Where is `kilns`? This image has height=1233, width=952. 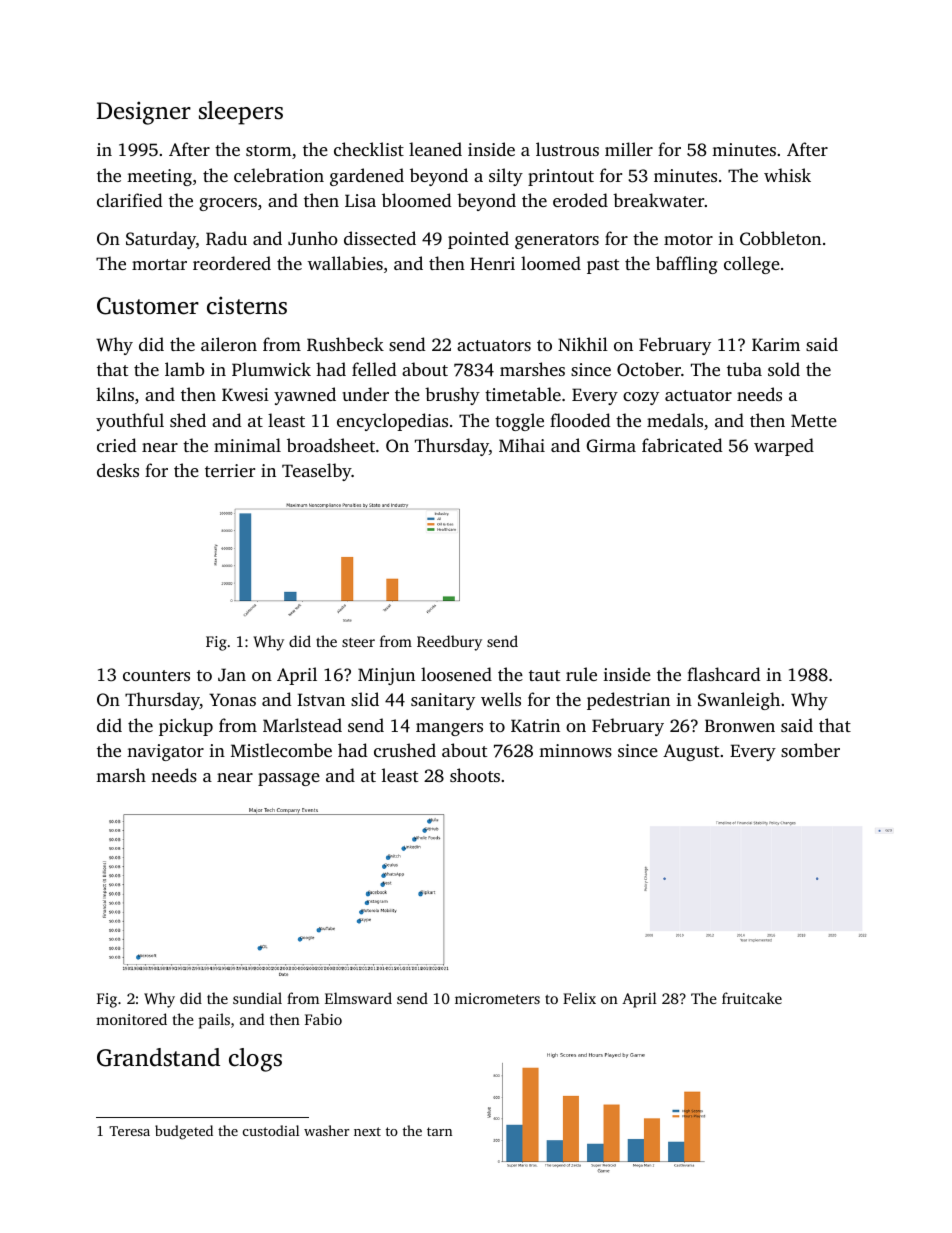
kilns is located at coordinates (115, 394).
